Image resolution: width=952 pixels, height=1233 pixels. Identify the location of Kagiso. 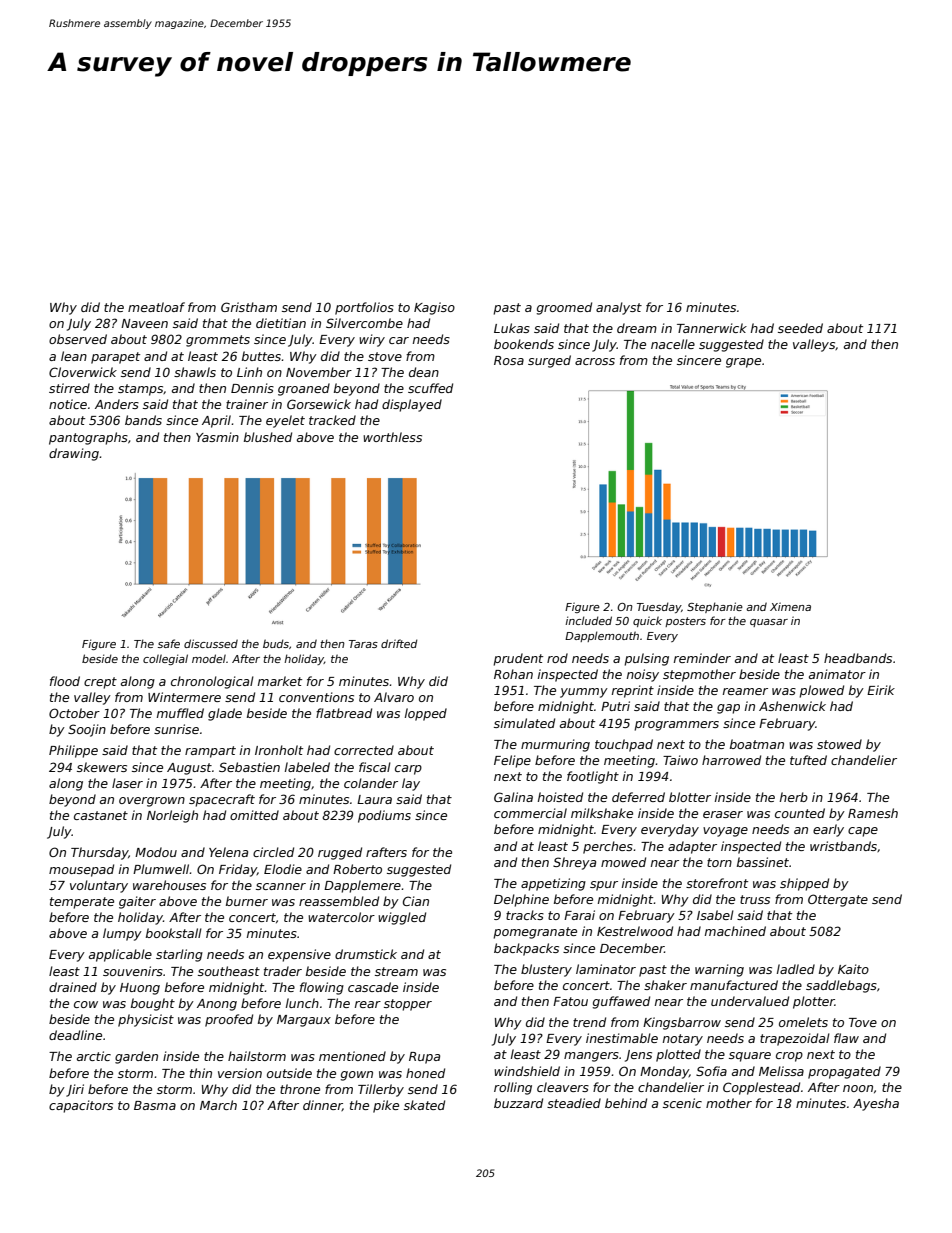
(434, 308).
